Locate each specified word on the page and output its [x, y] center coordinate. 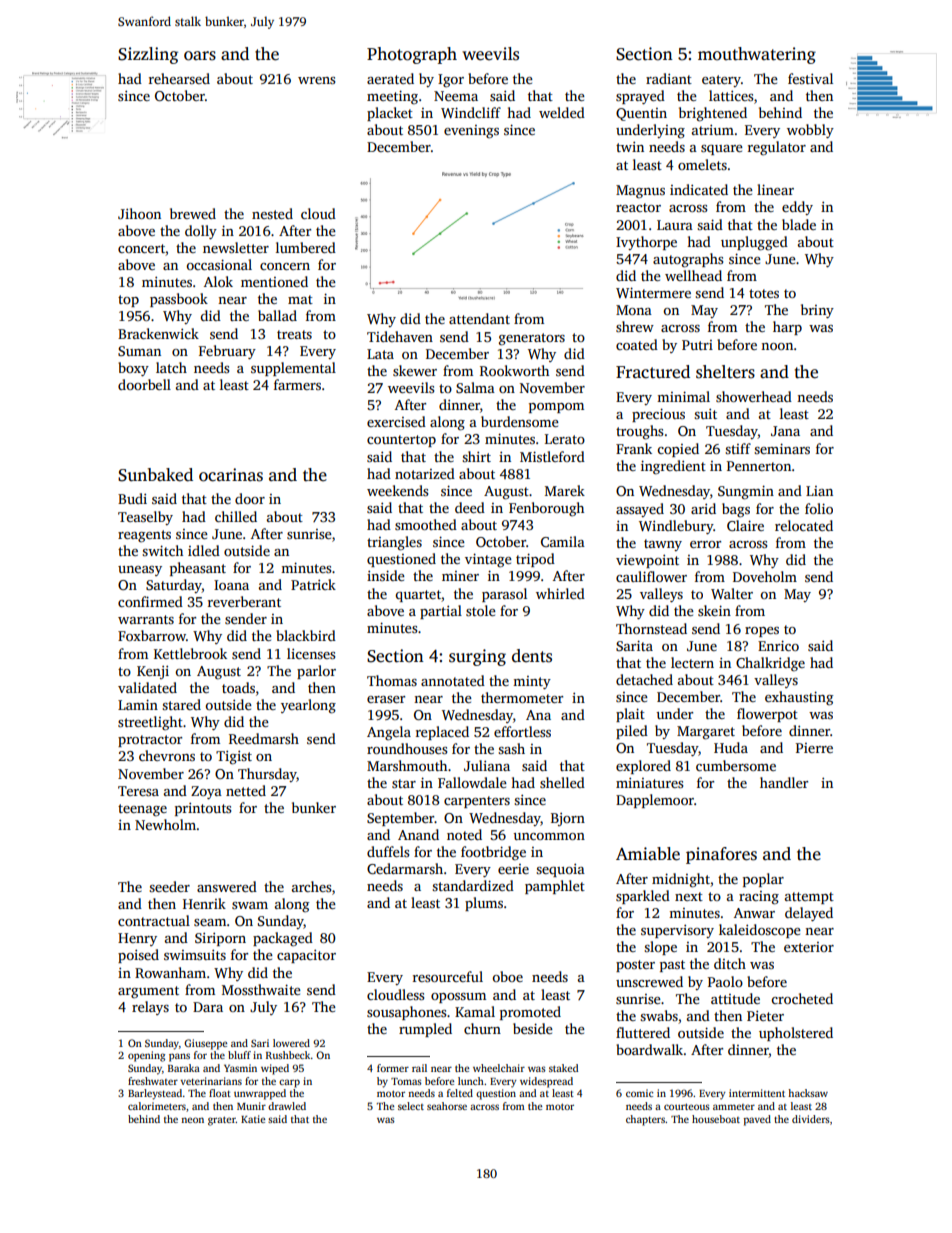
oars [200, 56]
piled [632, 732]
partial [441, 612]
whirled [560, 593]
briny [817, 311]
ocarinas [231, 475]
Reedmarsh [264, 738]
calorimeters [157, 1106]
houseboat [716, 1119]
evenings [471, 132]
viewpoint [647, 561]
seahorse [447, 1106]
